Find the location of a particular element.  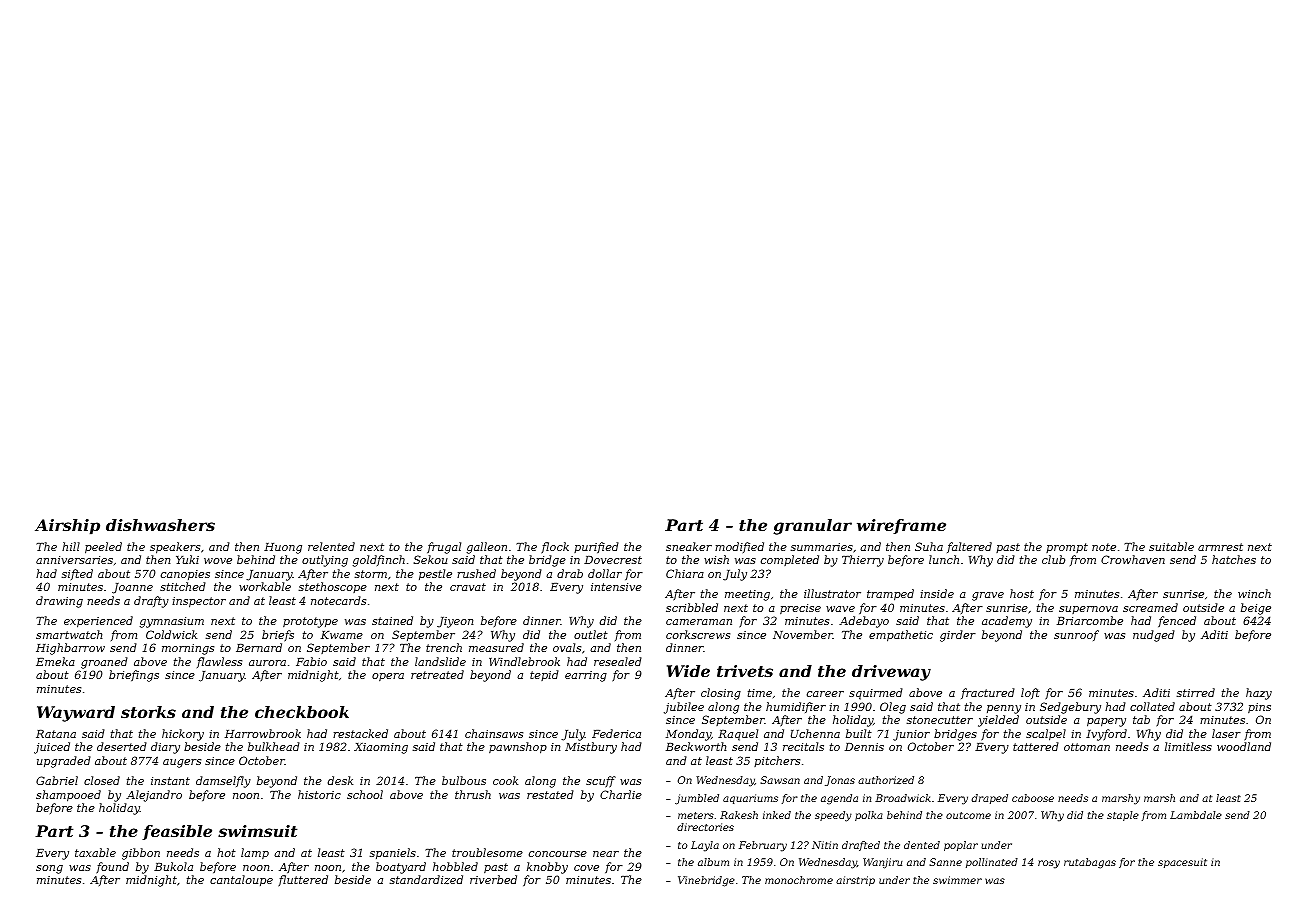

earring is located at coordinates (586, 676).
